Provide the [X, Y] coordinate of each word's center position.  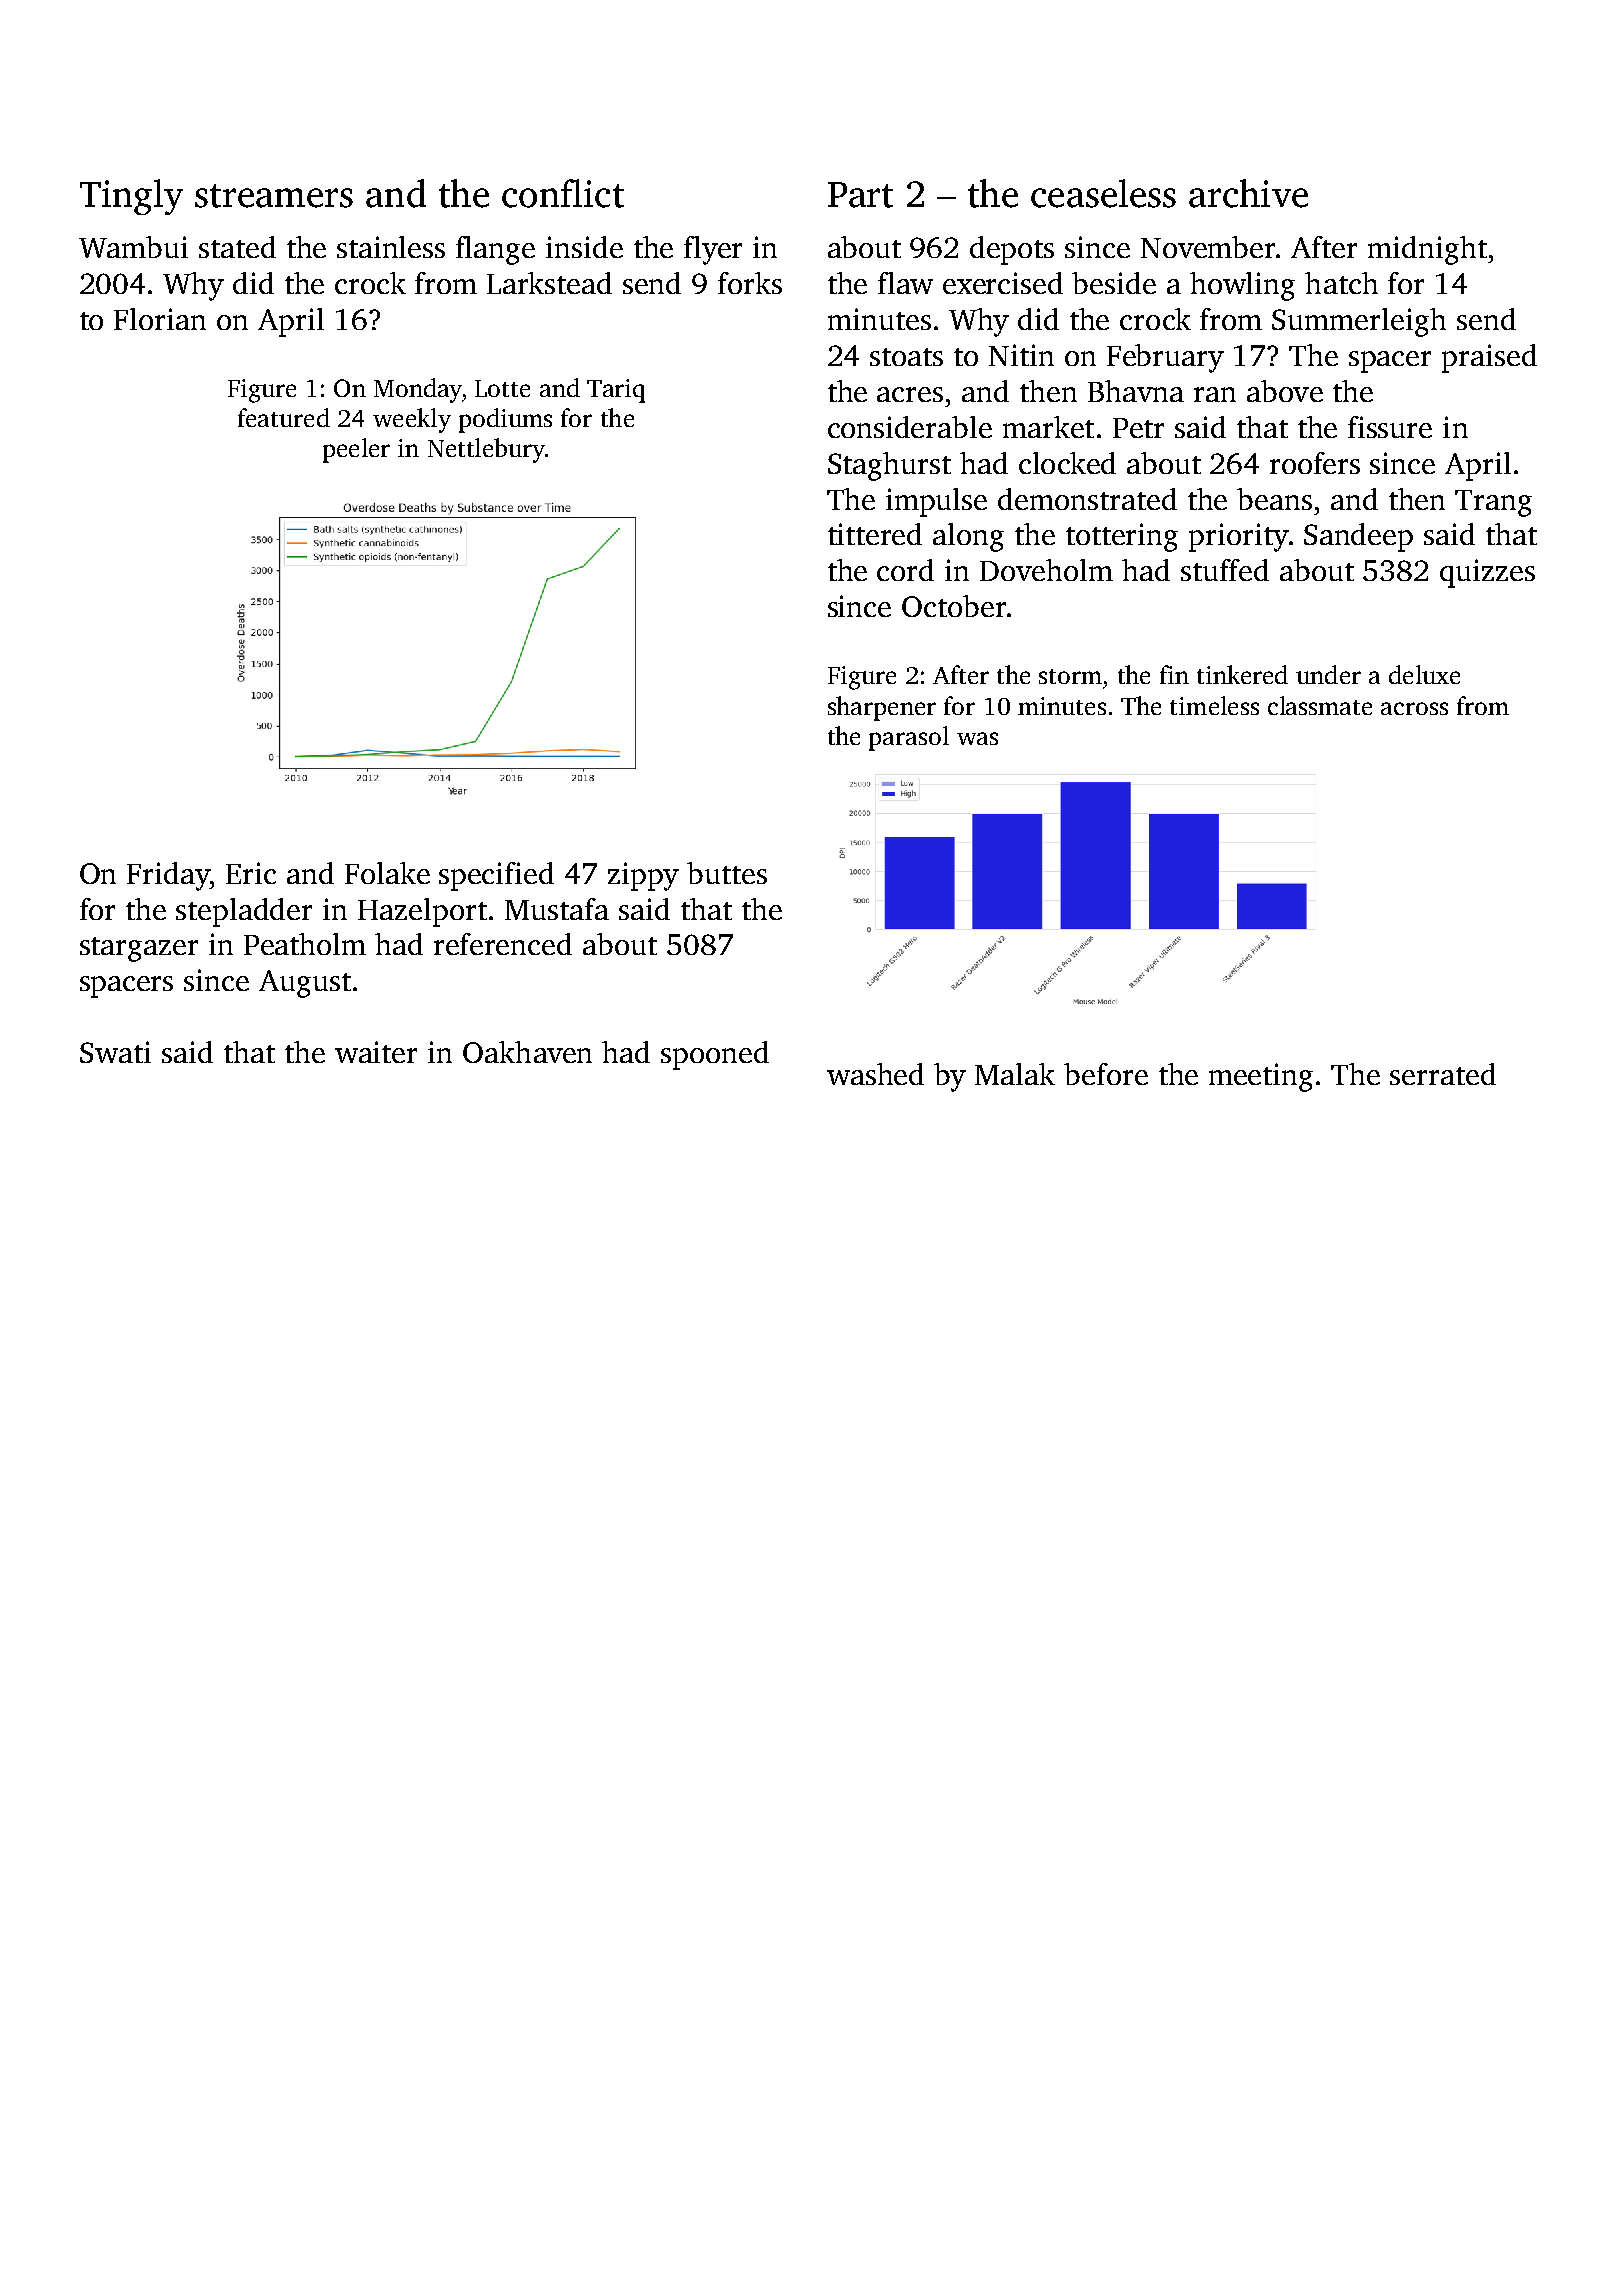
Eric [251, 873]
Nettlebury [486, 450]
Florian [160, 319]
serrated [1443, 1074]
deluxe [1424, 674]
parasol [909, 738]
